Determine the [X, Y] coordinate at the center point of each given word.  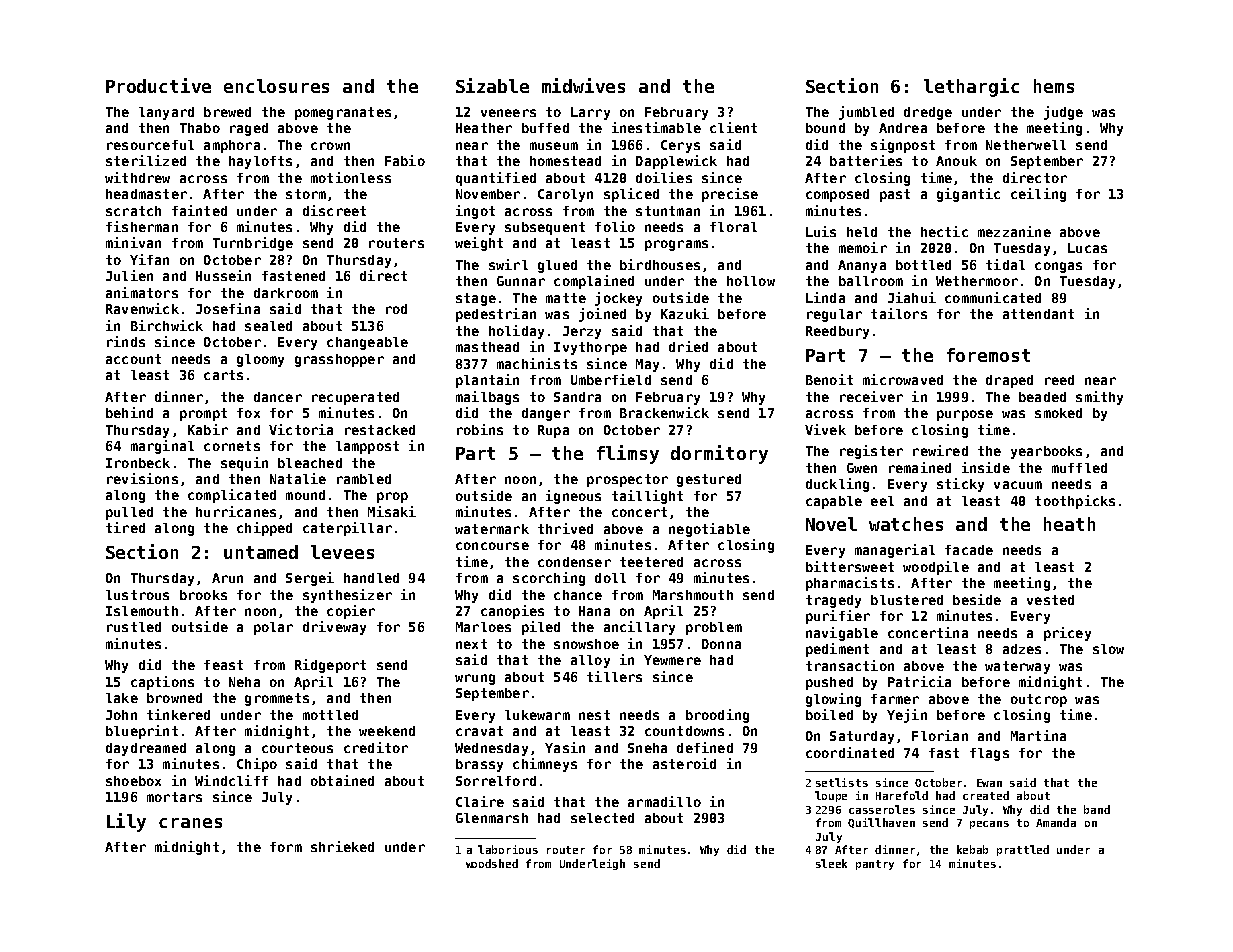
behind [129, 412]
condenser [574, 562]
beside [977, 599]
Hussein [223, 275]
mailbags [487, 398]
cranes [190, 823]
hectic [944, 231]
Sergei [310, 579]
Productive [158, 85]
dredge [928, 113]
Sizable [492, 85]
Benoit [829, 379]
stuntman [668, 211]
